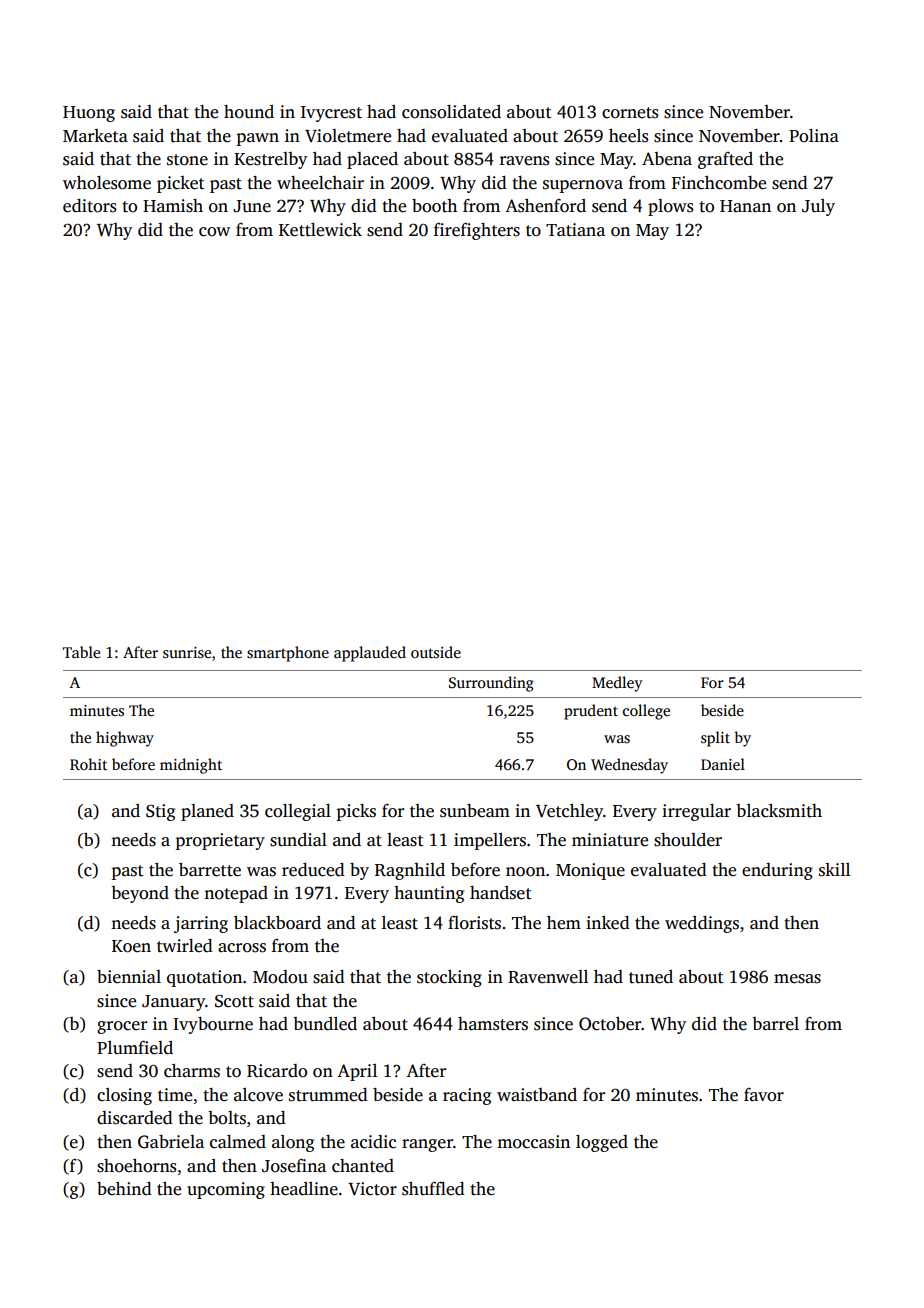  Describe the element at coordinates (89, 114) in the page. I see `Huong` at that location.
